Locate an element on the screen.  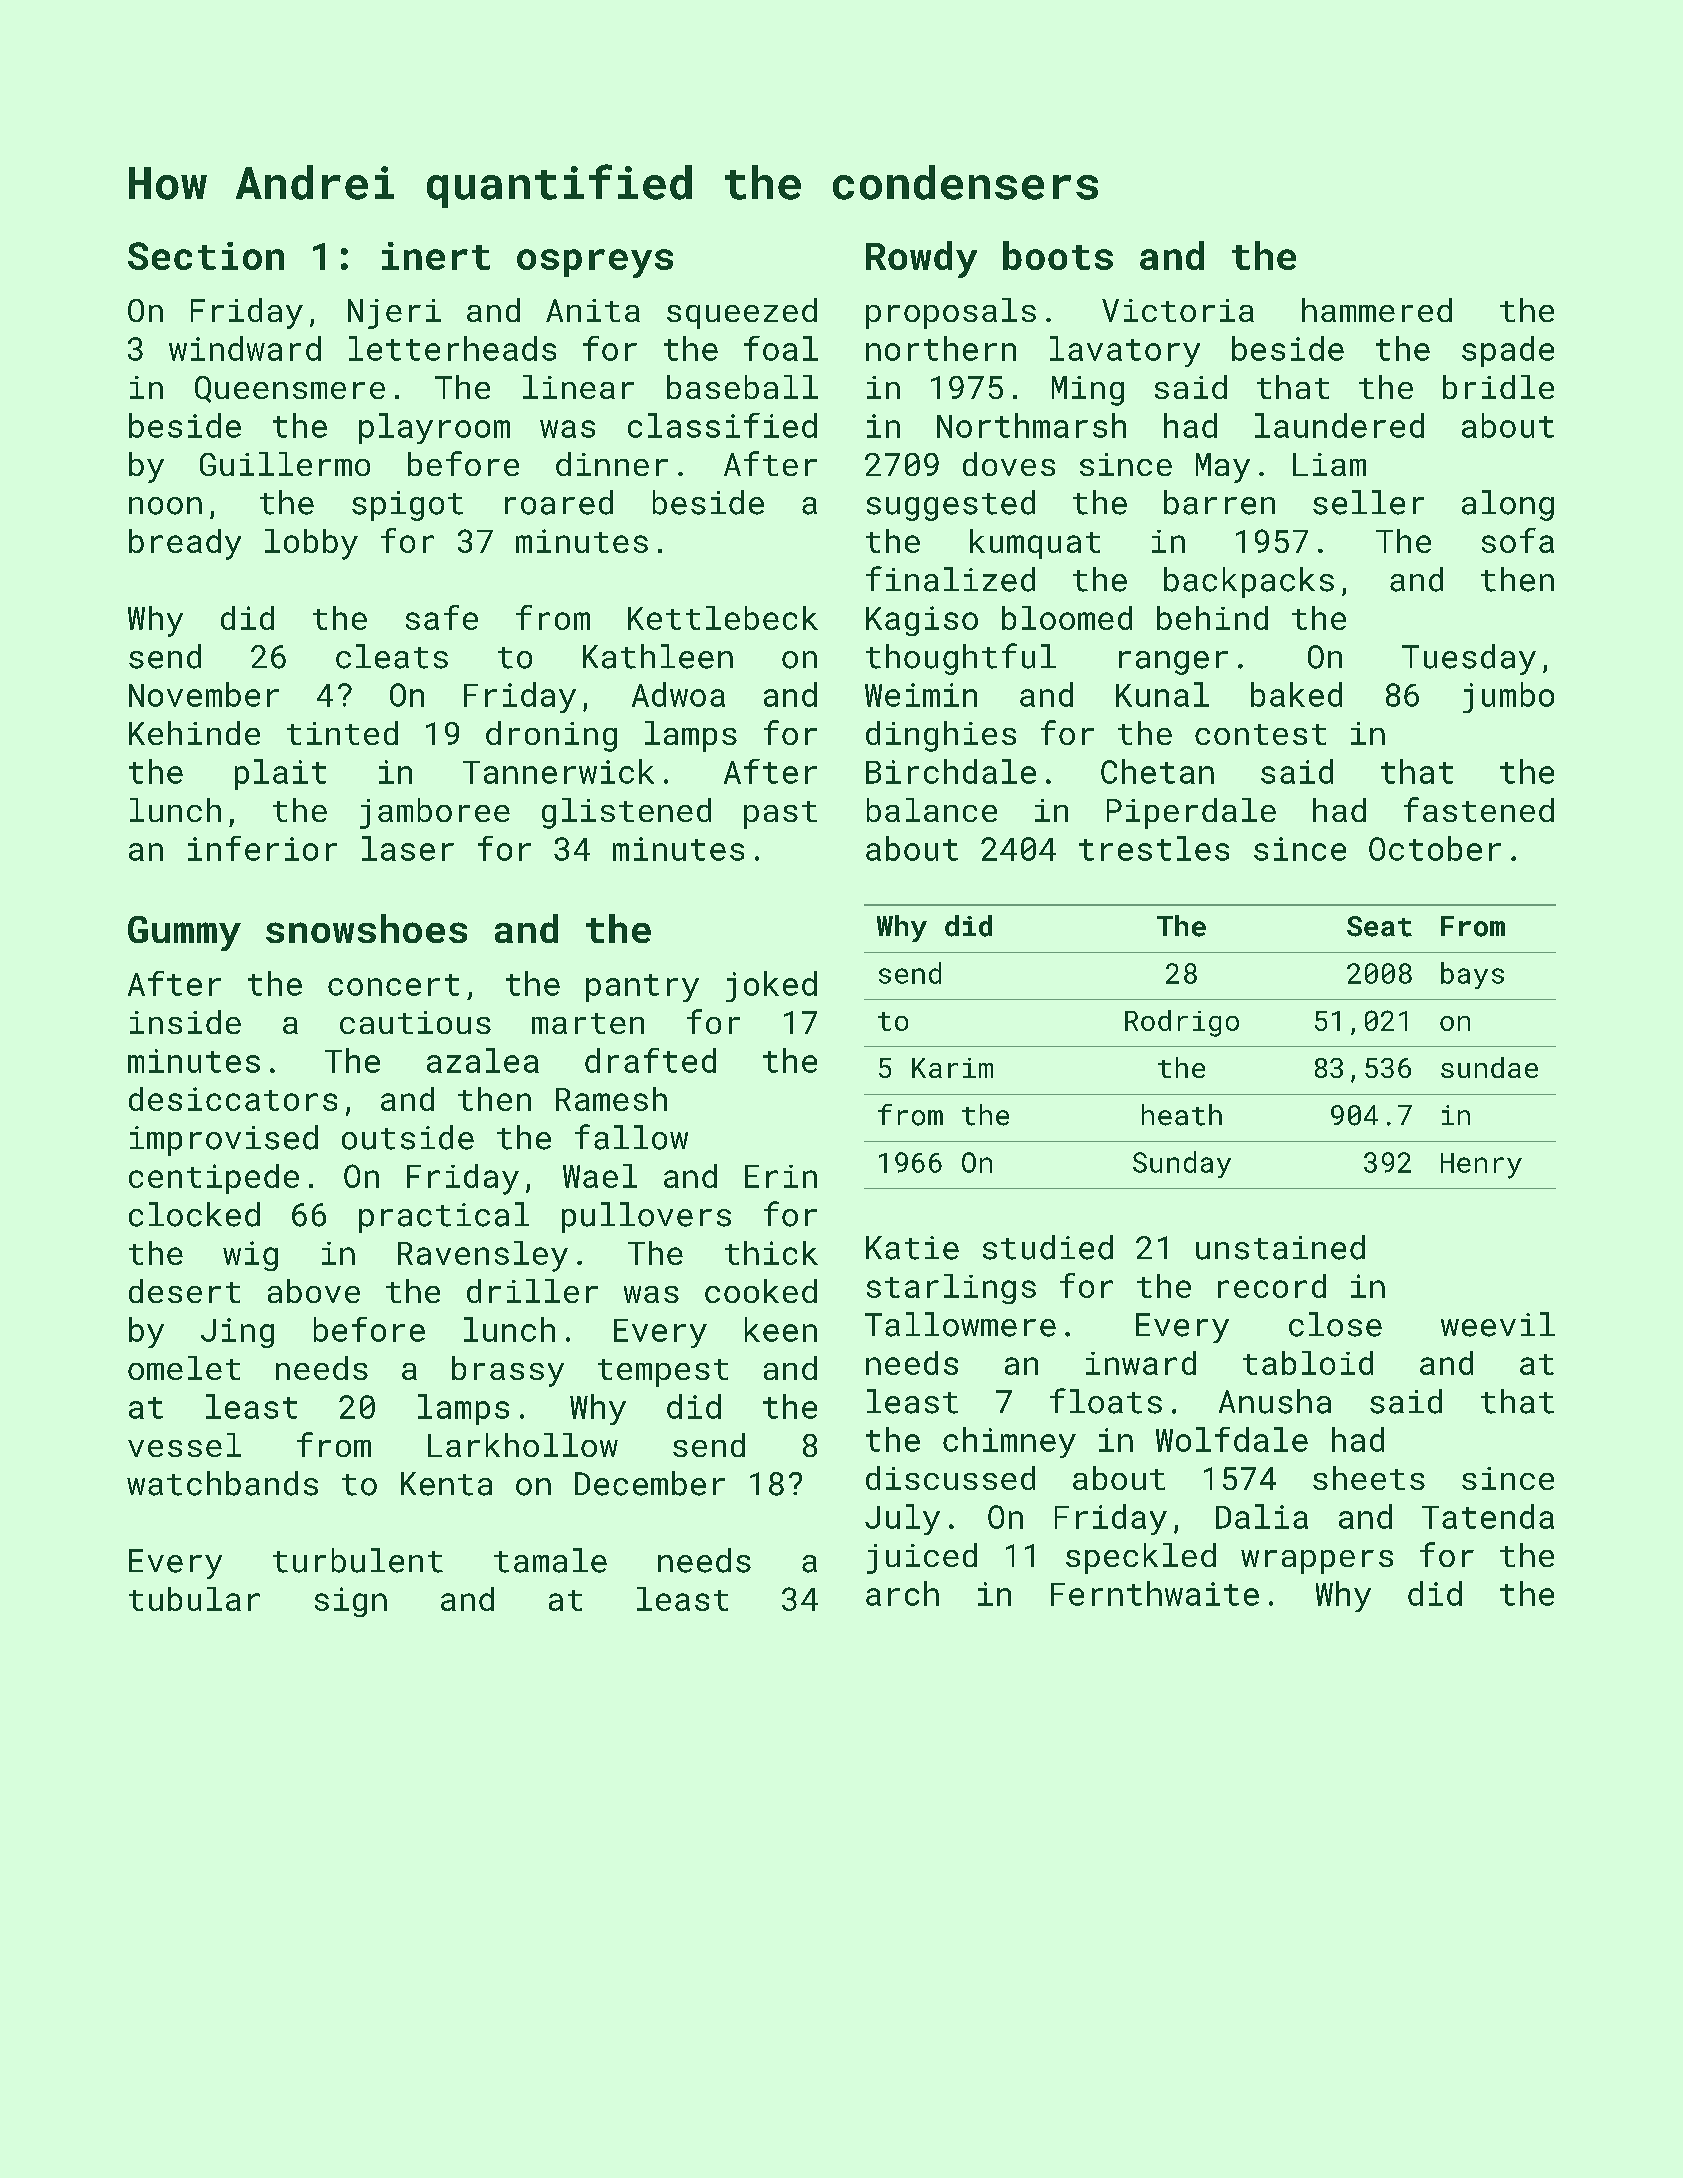
bays is located at coordinates (1472, 975).
